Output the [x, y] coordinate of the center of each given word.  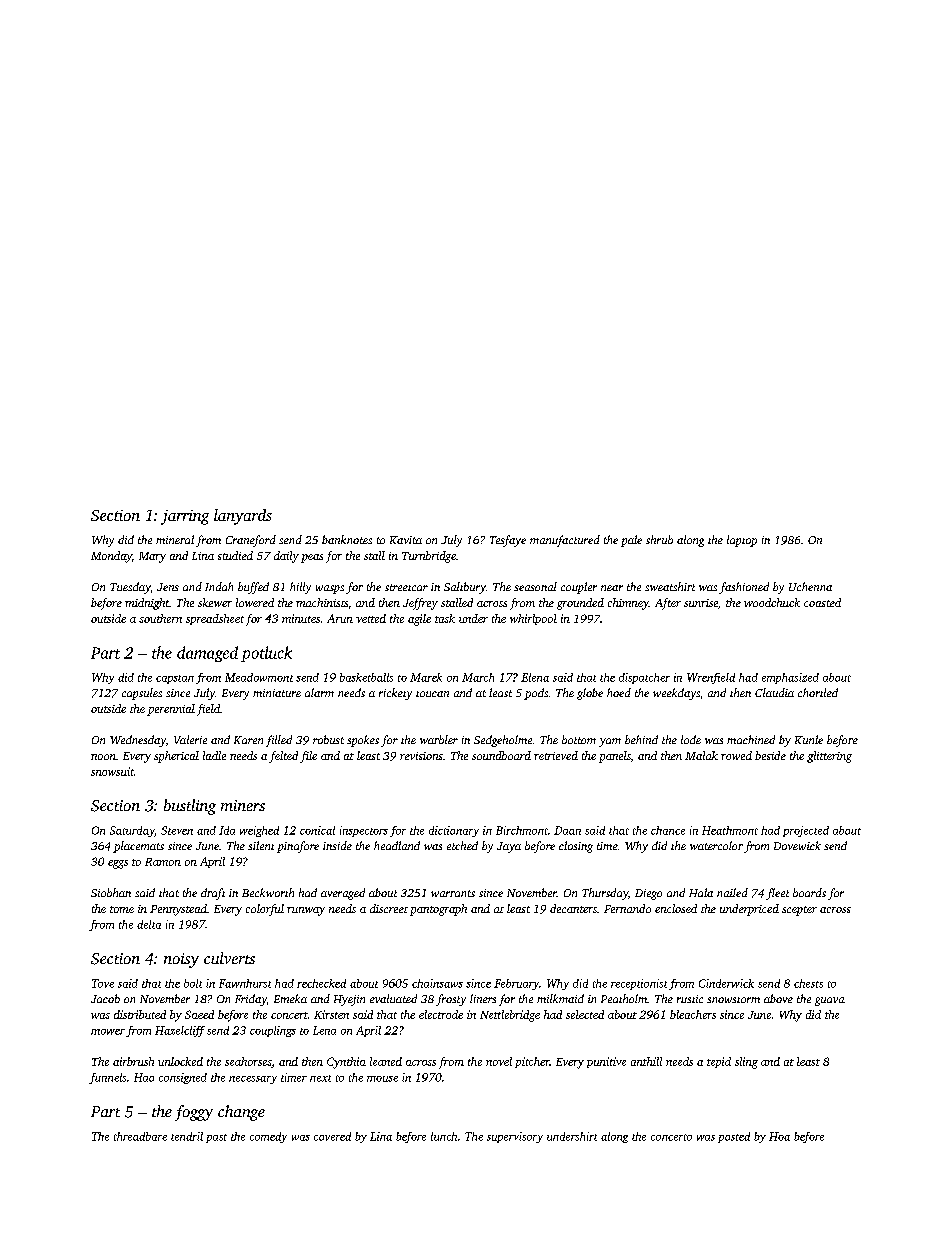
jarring [185, 517]
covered [332, 1136]
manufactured [565, 541]
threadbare [140, 1136]
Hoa [779, 1136]
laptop [742, 541]
